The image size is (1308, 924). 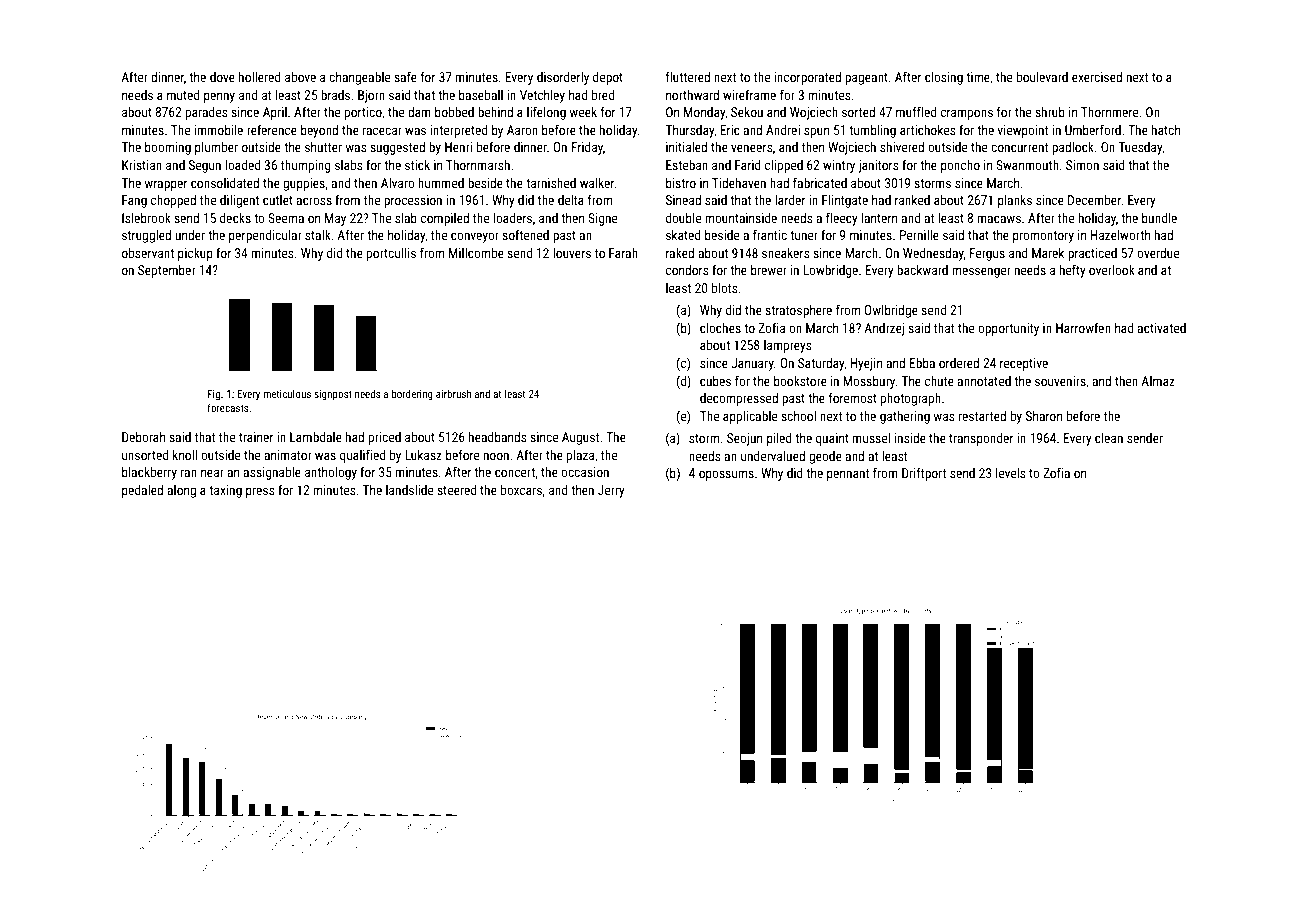 What do you see at coordinates (409, 490) in the screenshot?
I see `landslide` at bounding box center [409, 490].
